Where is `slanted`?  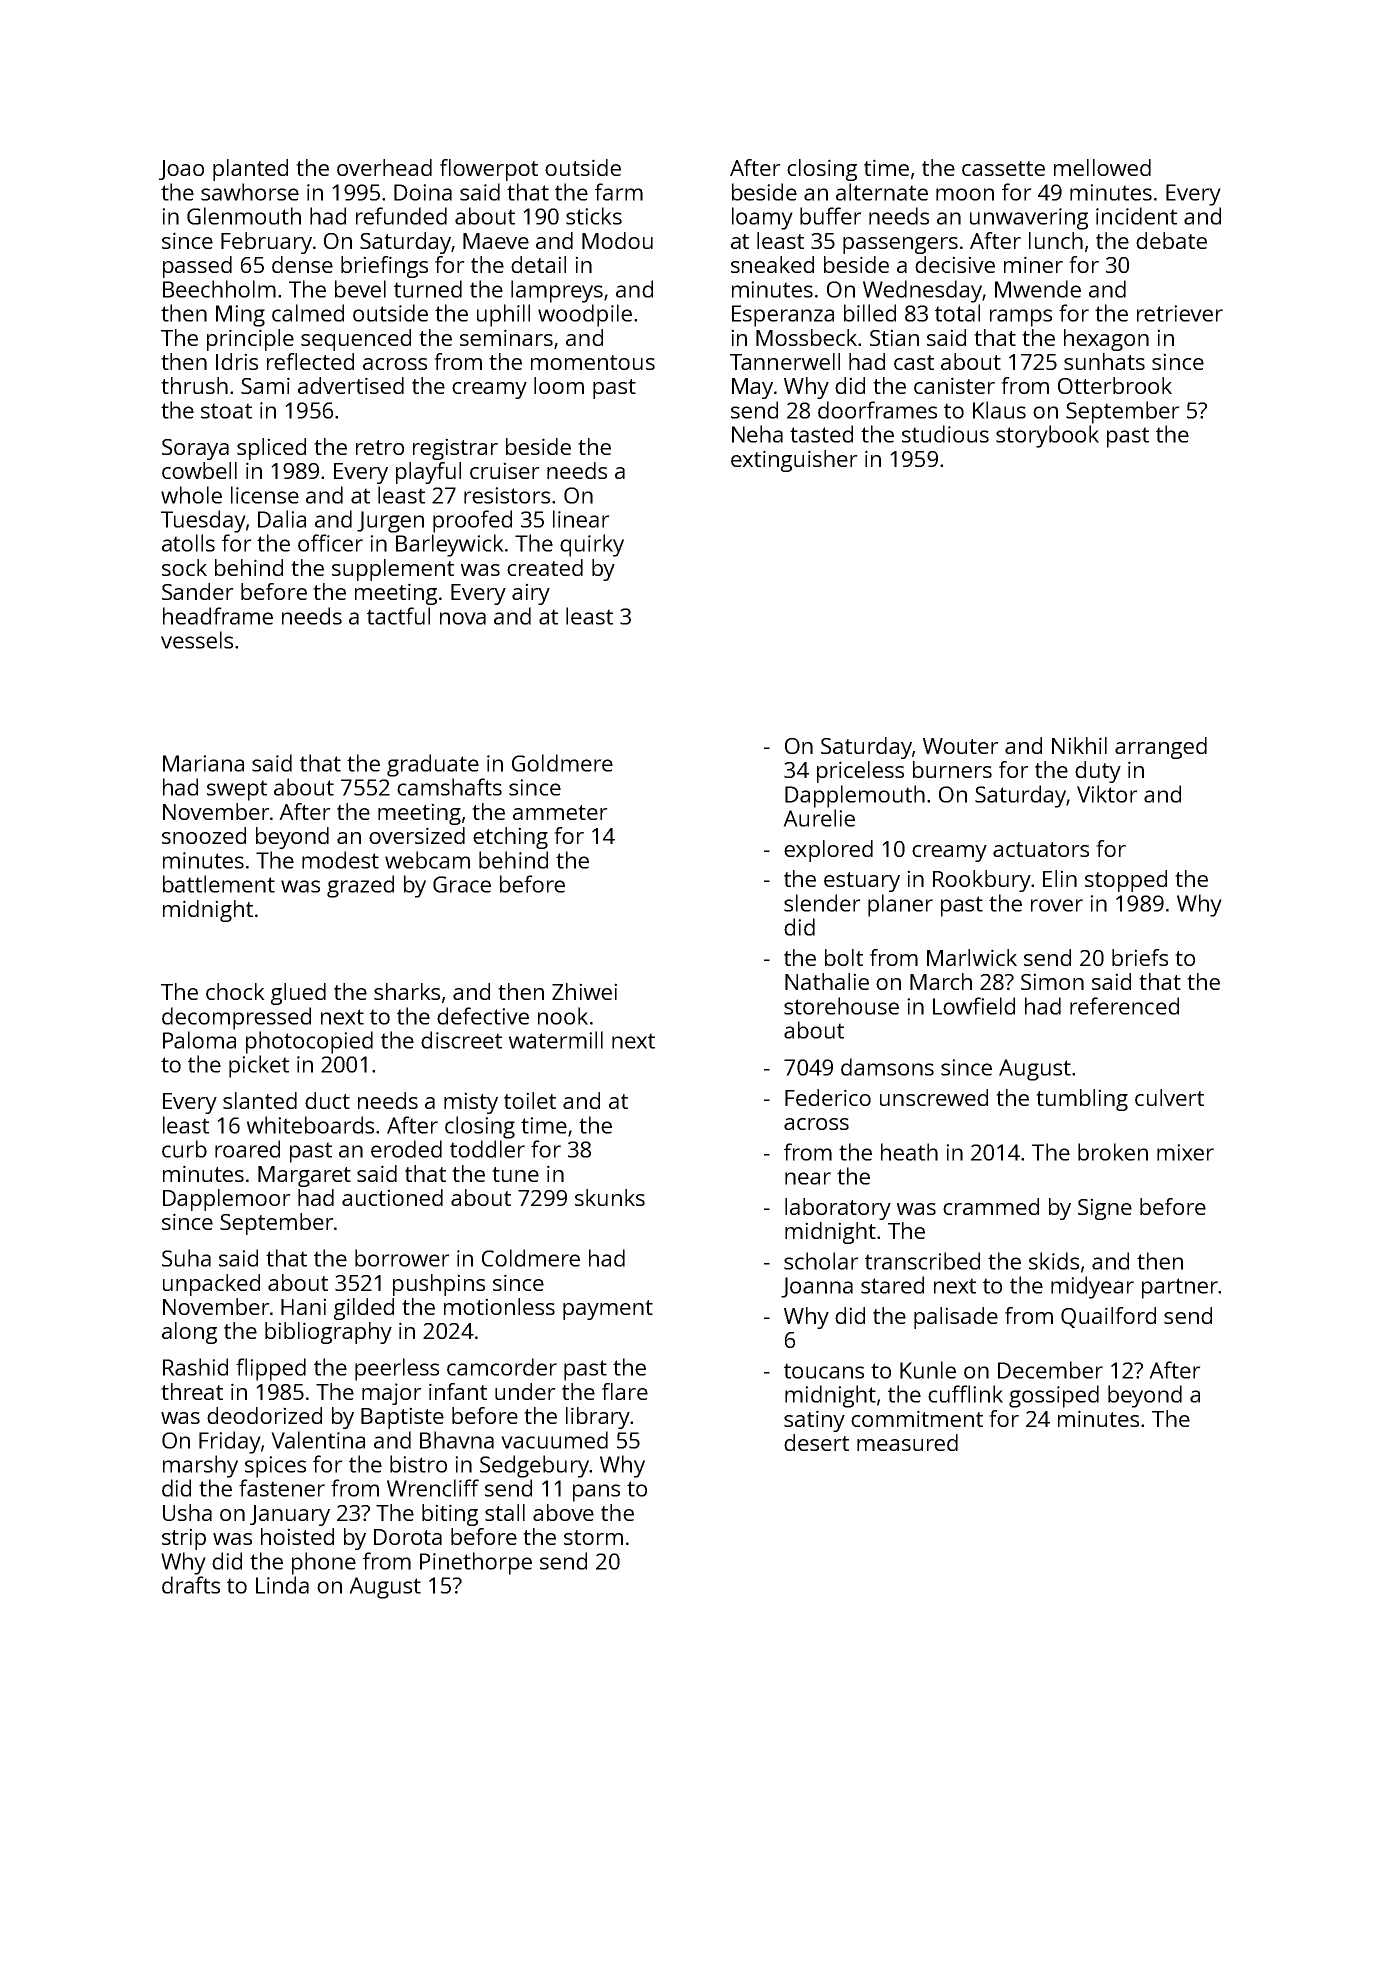 slanted is located at coordinates (260, 1100).
